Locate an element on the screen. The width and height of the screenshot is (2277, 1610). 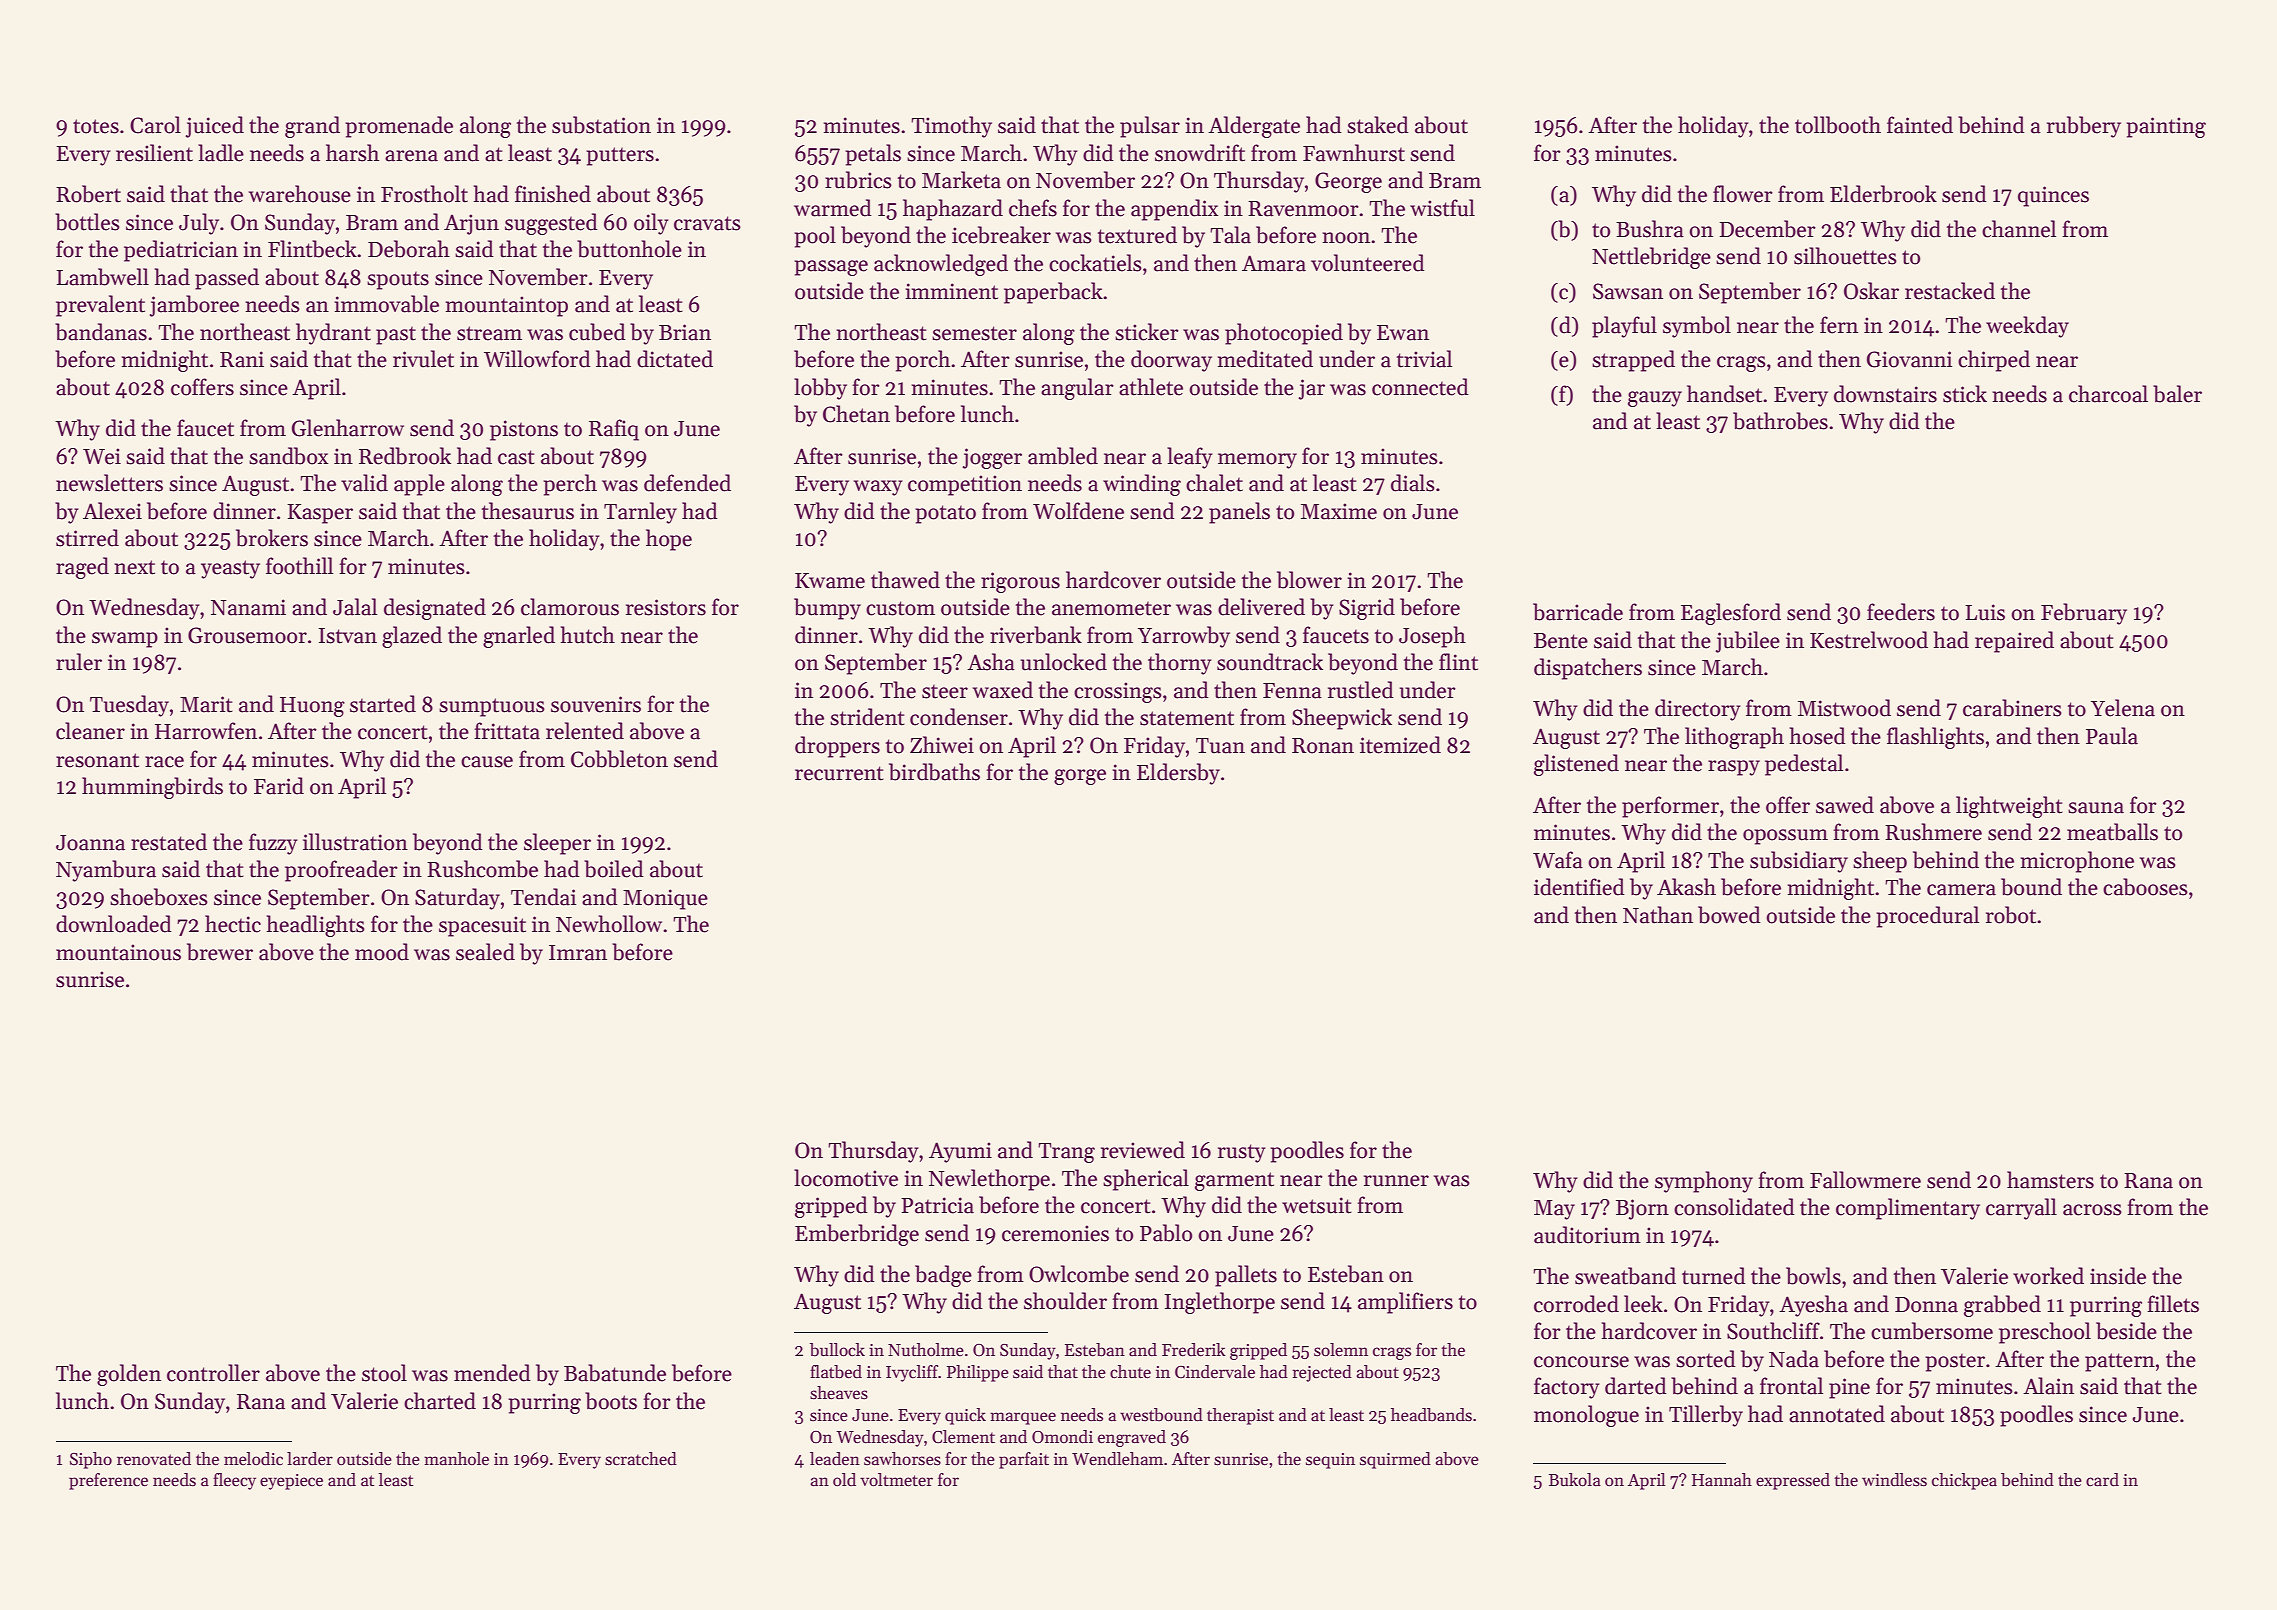
therapist is located at coordinates (1240, 1416).
